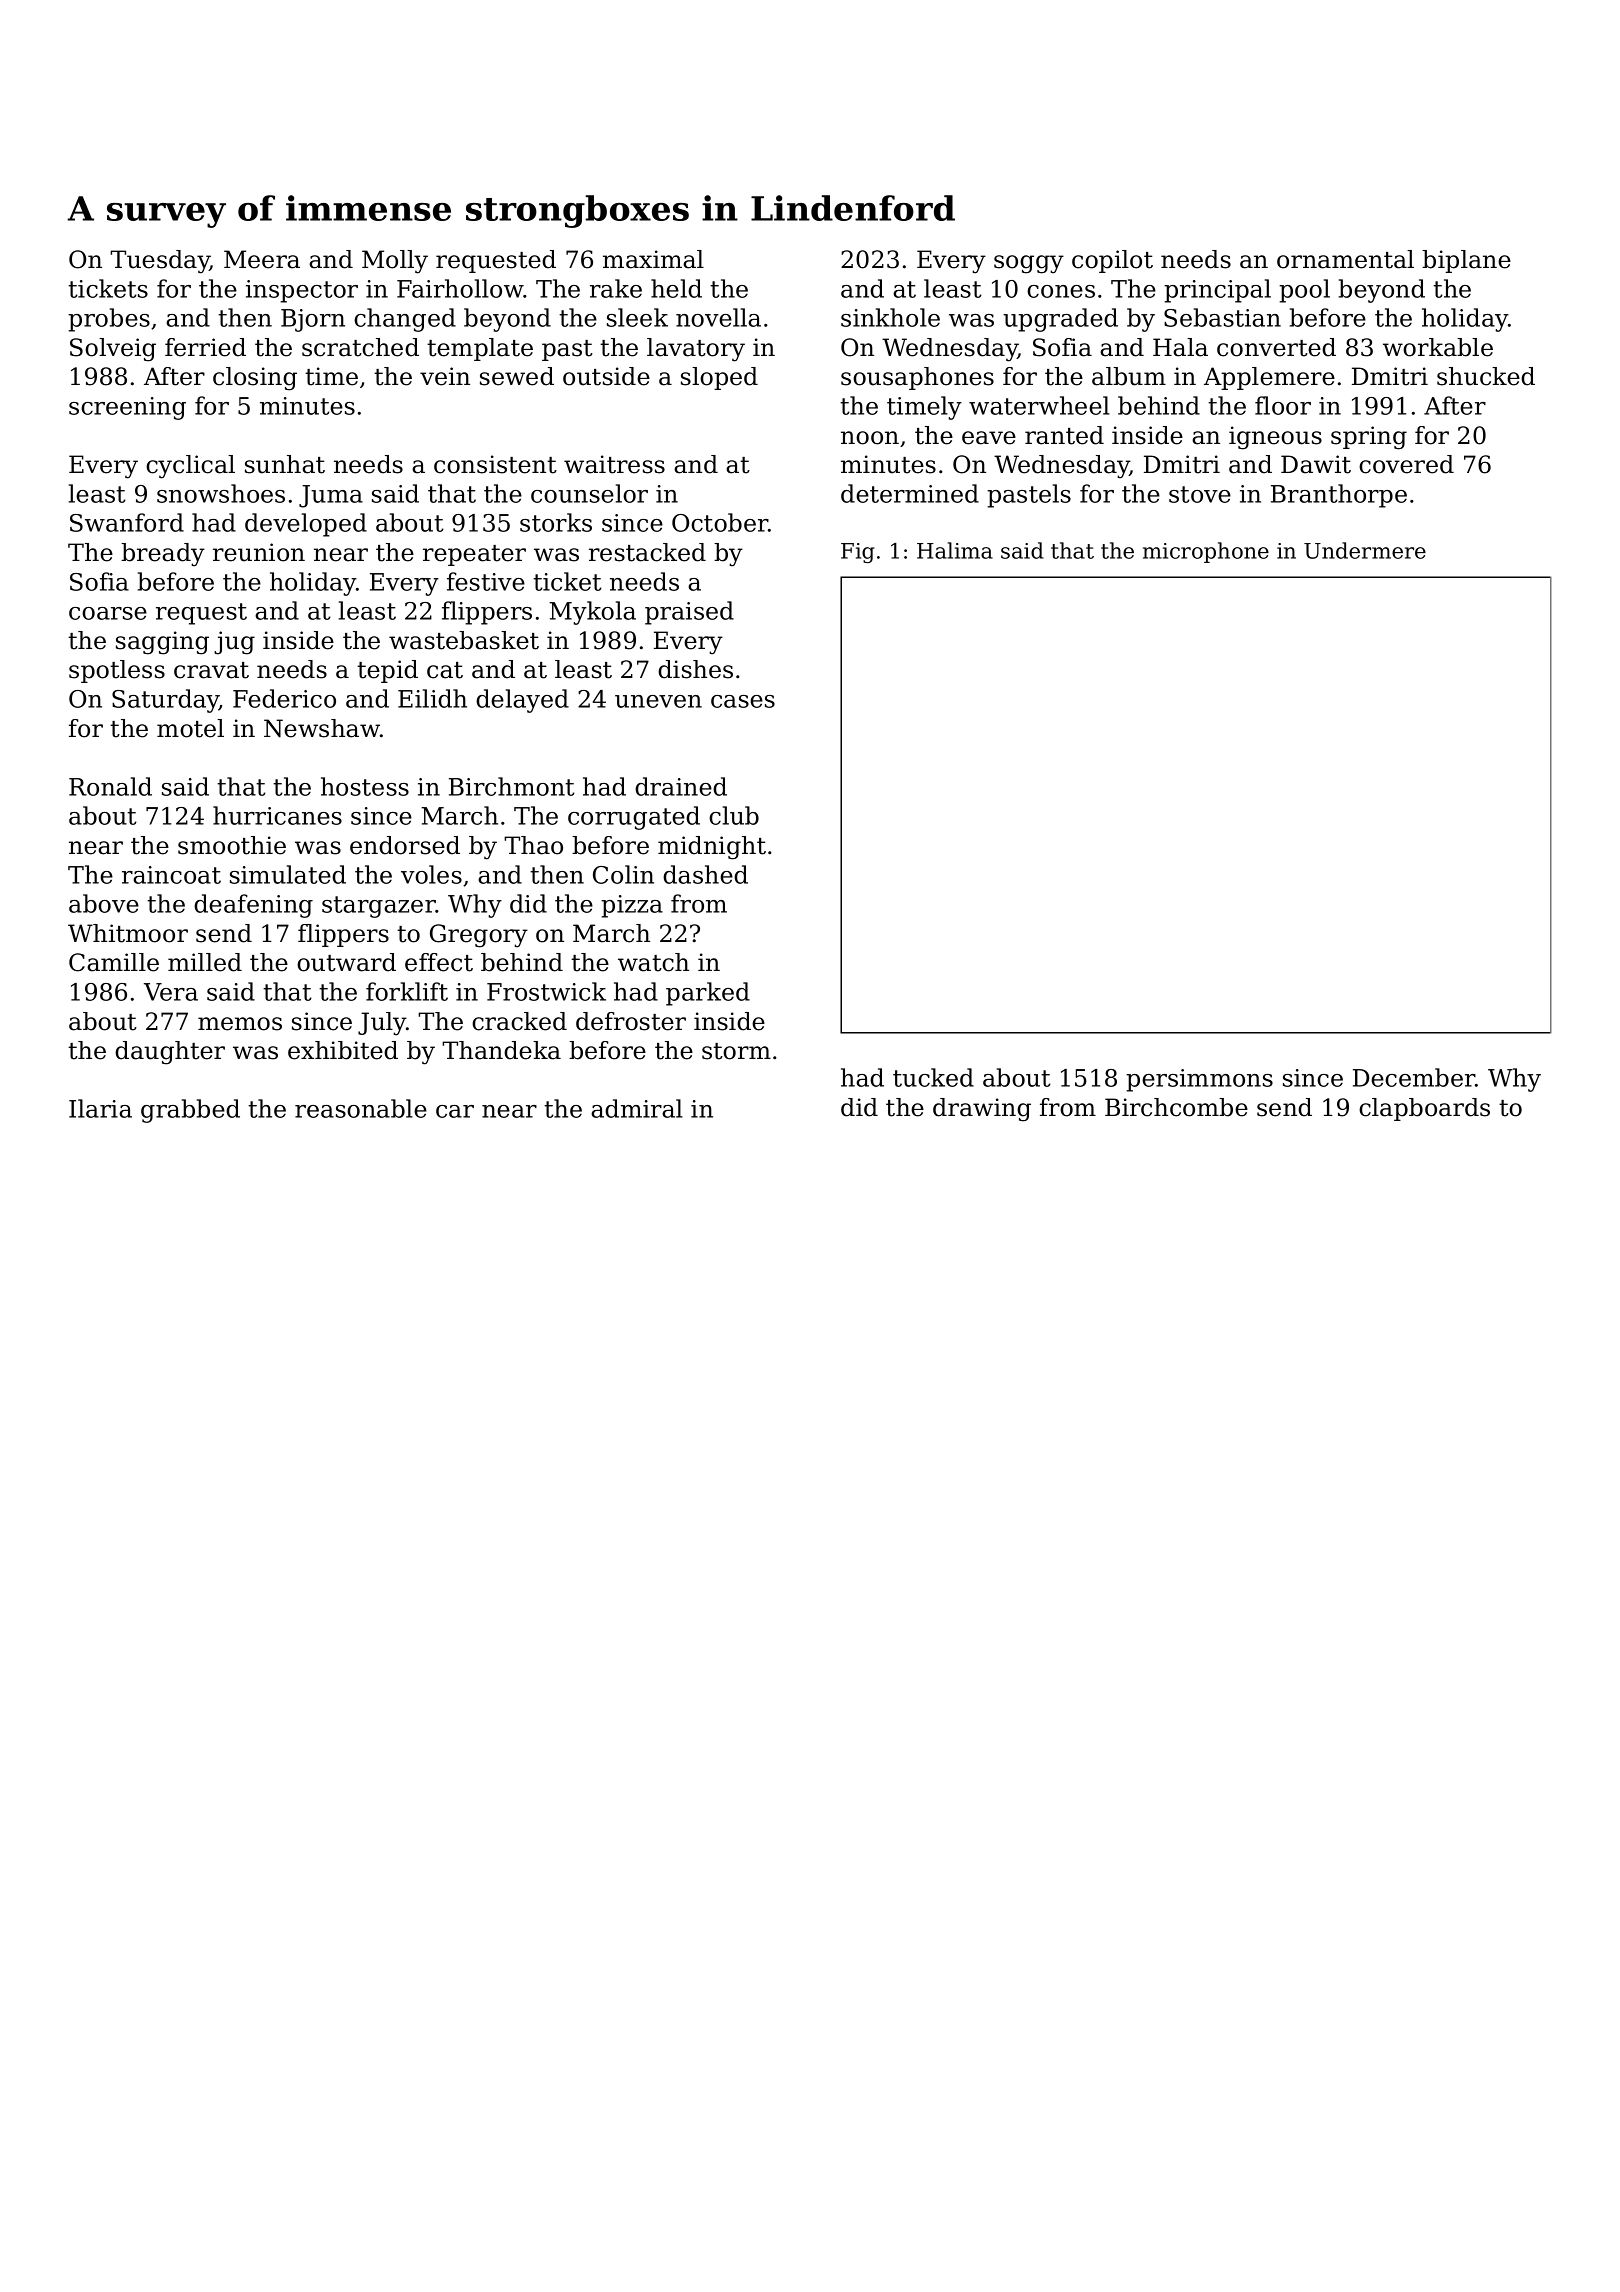  What do you see at coordinates (1029, 264) in the screenshot?
I see `soggy` at bounding box center [1029, 264].
